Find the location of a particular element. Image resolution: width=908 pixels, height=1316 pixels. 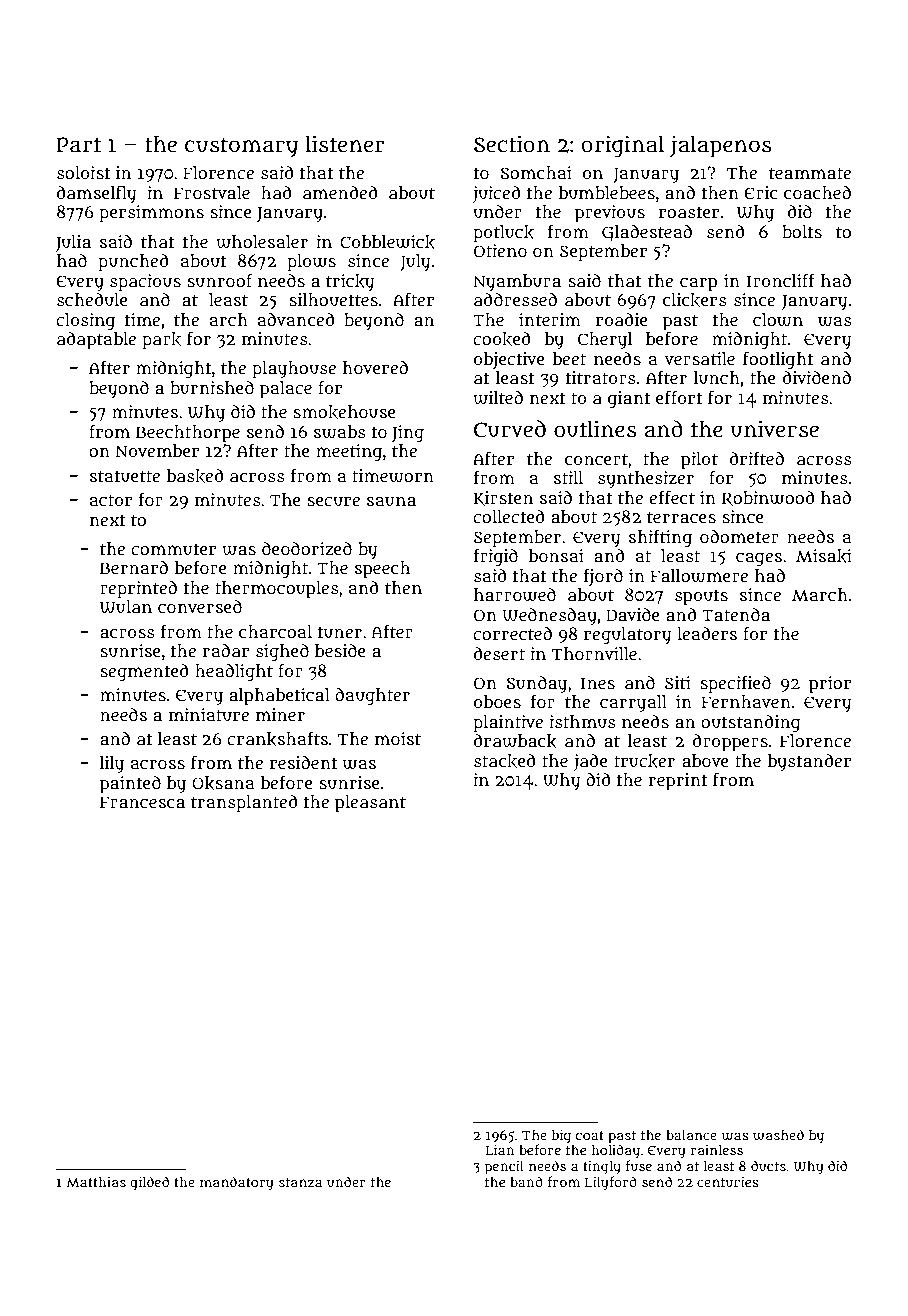

previous is located at coordinates (610, 214).
